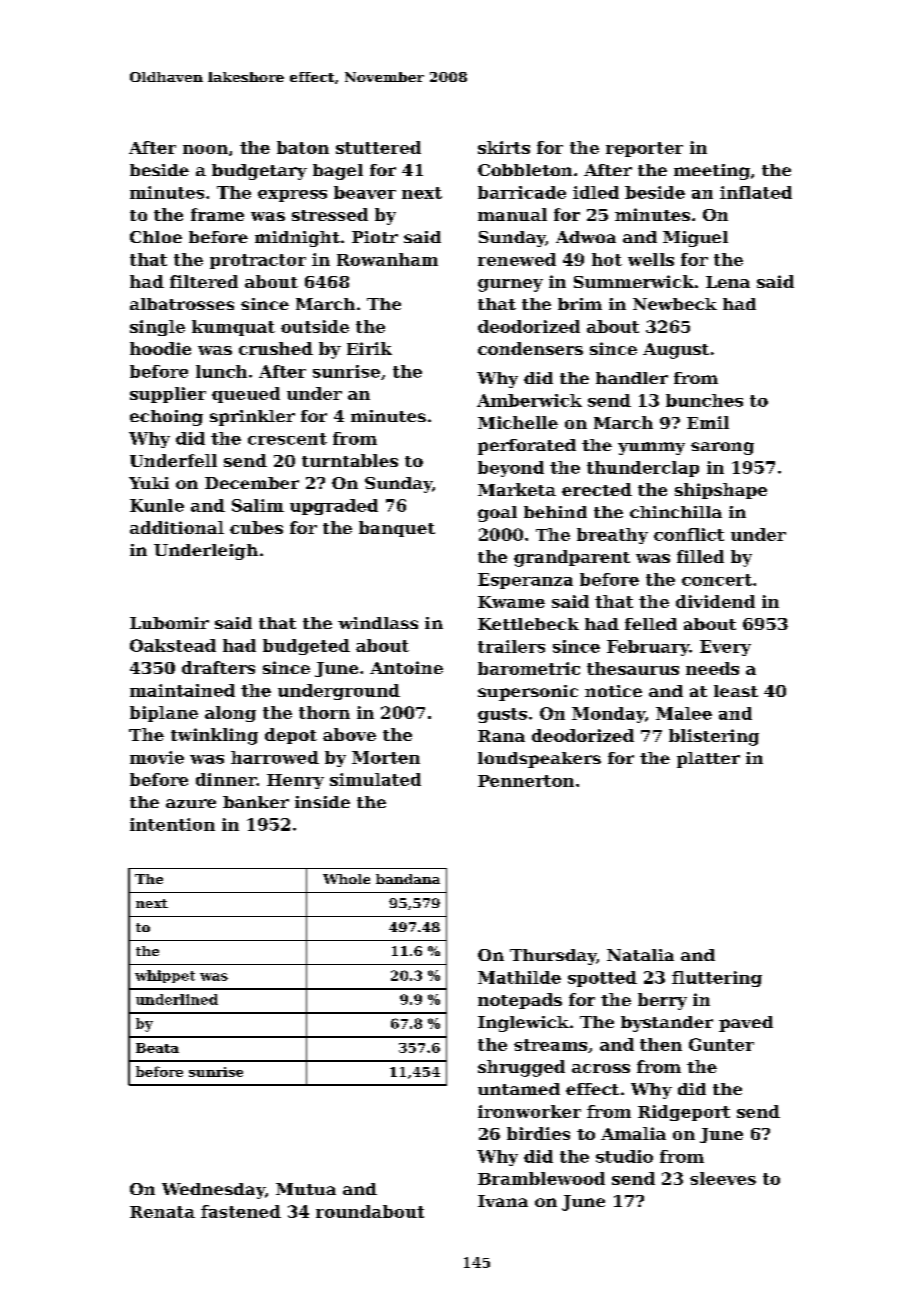 This screenshot has height=1314, width=924. What do you see at coordinates (306, 647) in the screenshot?
I see `budgeted` at bounding box center [306, 647].
